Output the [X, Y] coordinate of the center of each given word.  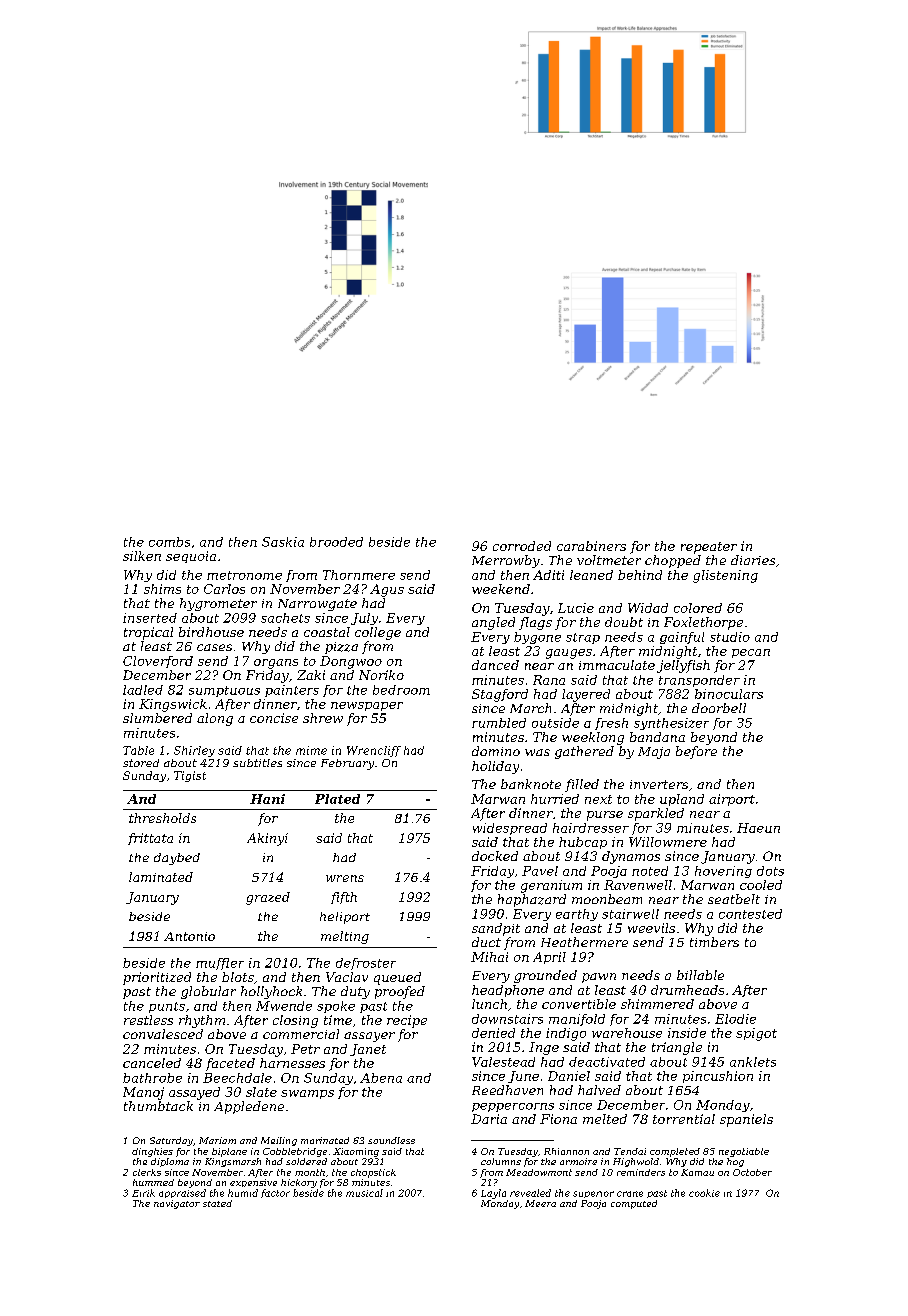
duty [355, 992]
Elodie [735, 1019]
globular [208, 992]
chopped [673, 561]
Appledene [249, 1107]
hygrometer [218, 604]
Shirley [194, 751]
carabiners [591, 546]
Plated [337, 799]
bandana [657, 737]
